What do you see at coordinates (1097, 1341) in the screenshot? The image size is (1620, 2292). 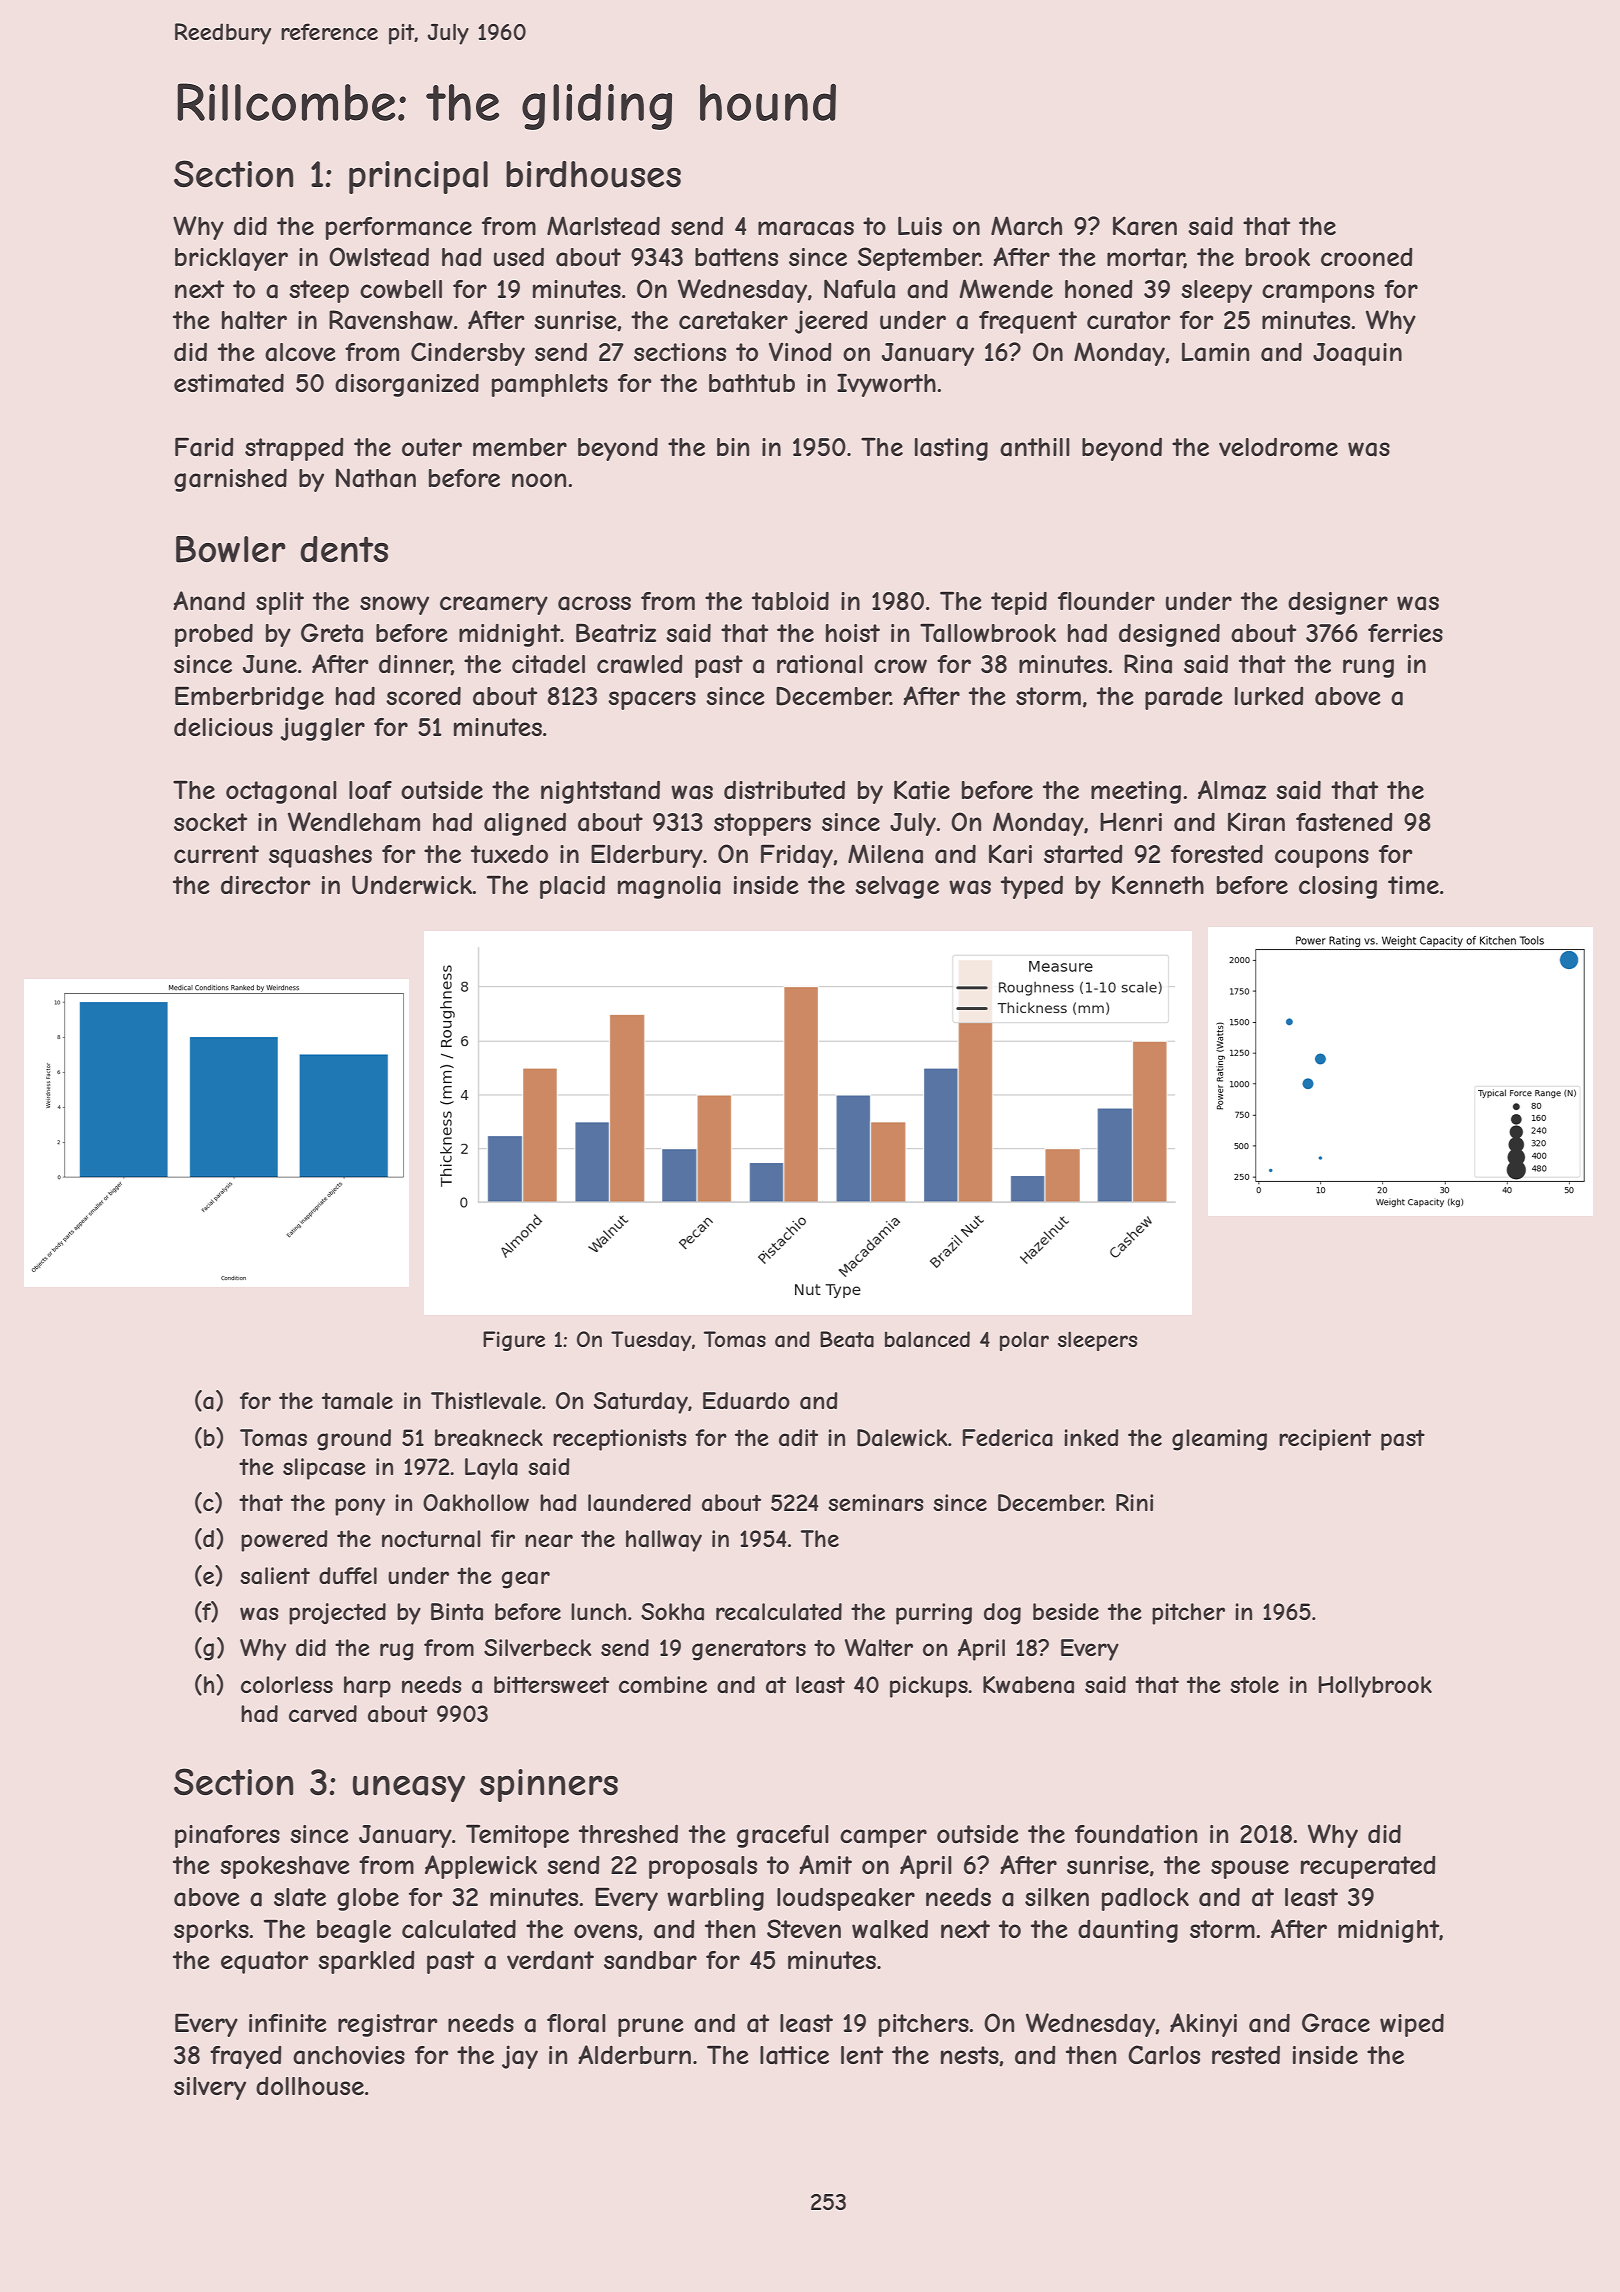 I see `sleepers` at bounding box center [1097, 1341].
